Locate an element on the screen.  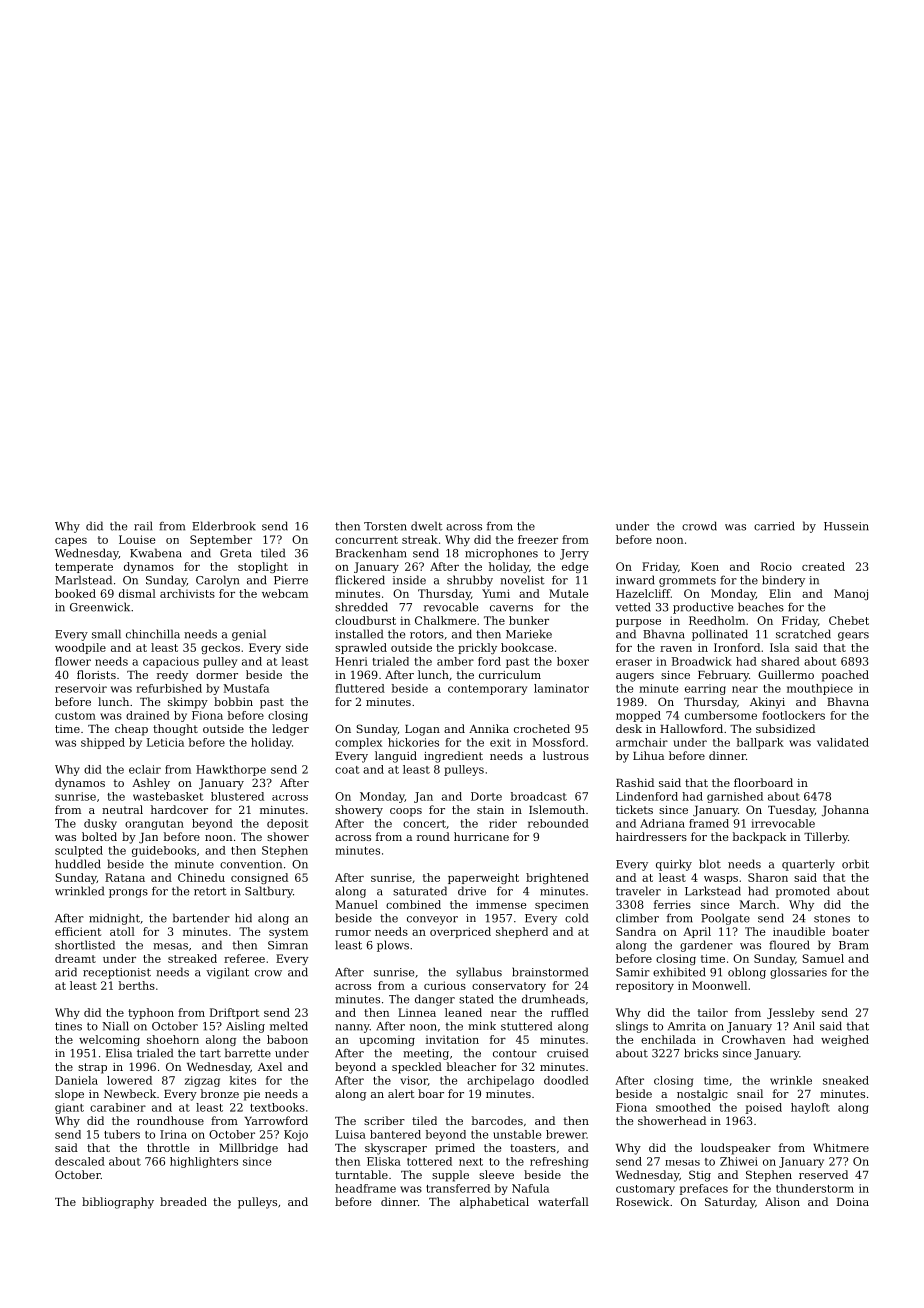
hurricane is located at coordinates (481, 836).
